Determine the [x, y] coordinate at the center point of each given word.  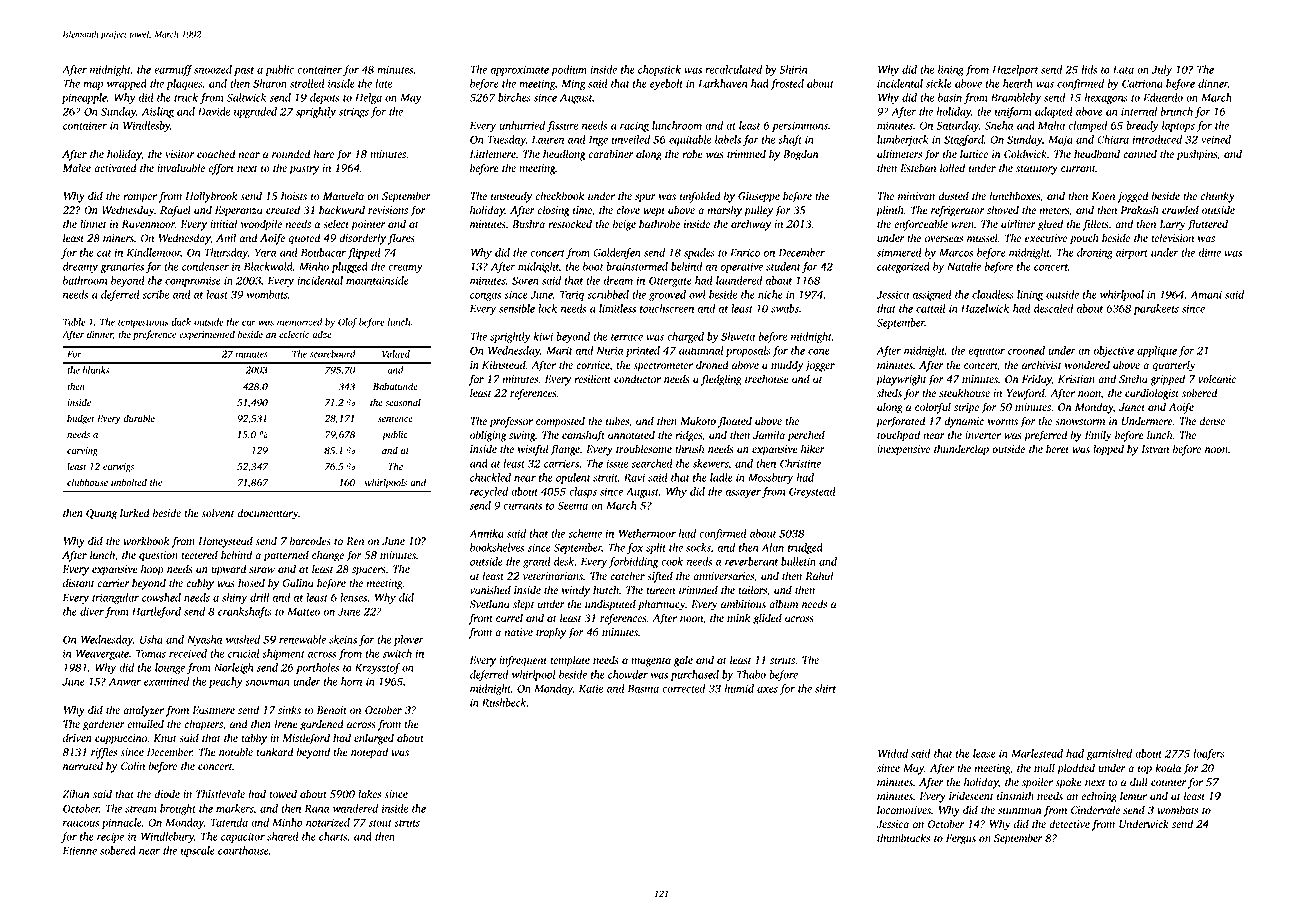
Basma [643, 688]
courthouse [243, 850]
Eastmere [213, 710]
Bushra [528, 224]
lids [1089, 69]
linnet [93, 224]
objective [1114, 351]
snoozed [213, 69]
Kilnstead [504, 364]
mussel [982, 238]
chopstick [659, 70]
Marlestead [1037, 753]
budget [81, 419]
